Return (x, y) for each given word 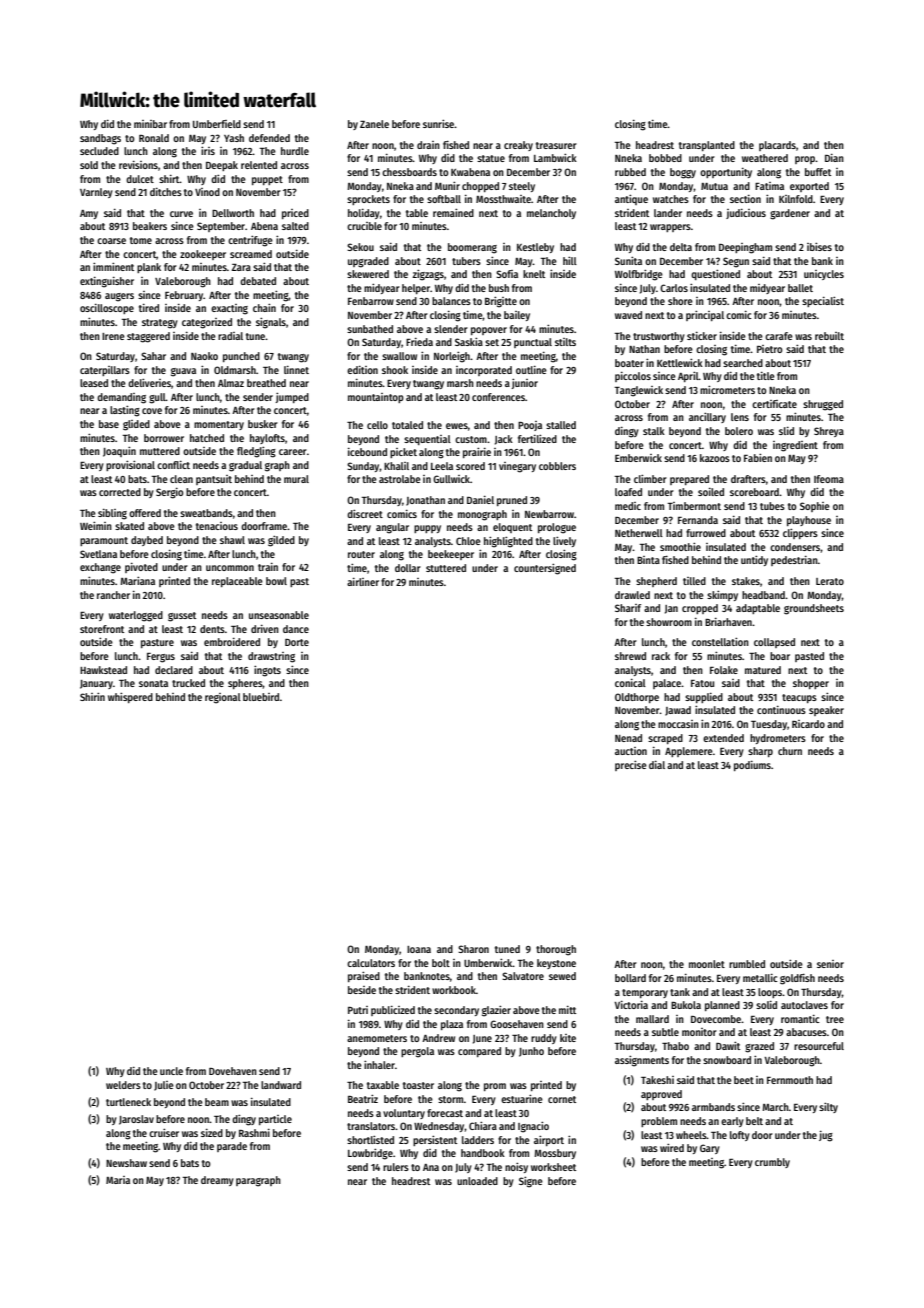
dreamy (217, 1181)
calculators (371, 963)
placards (777, 146)
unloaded (477, 1181)
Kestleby (535, 248)
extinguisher (107, 282)
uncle (171, 1071)
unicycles (824, 275)
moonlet (707, 964)
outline (531, 369)
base (109, 424)
